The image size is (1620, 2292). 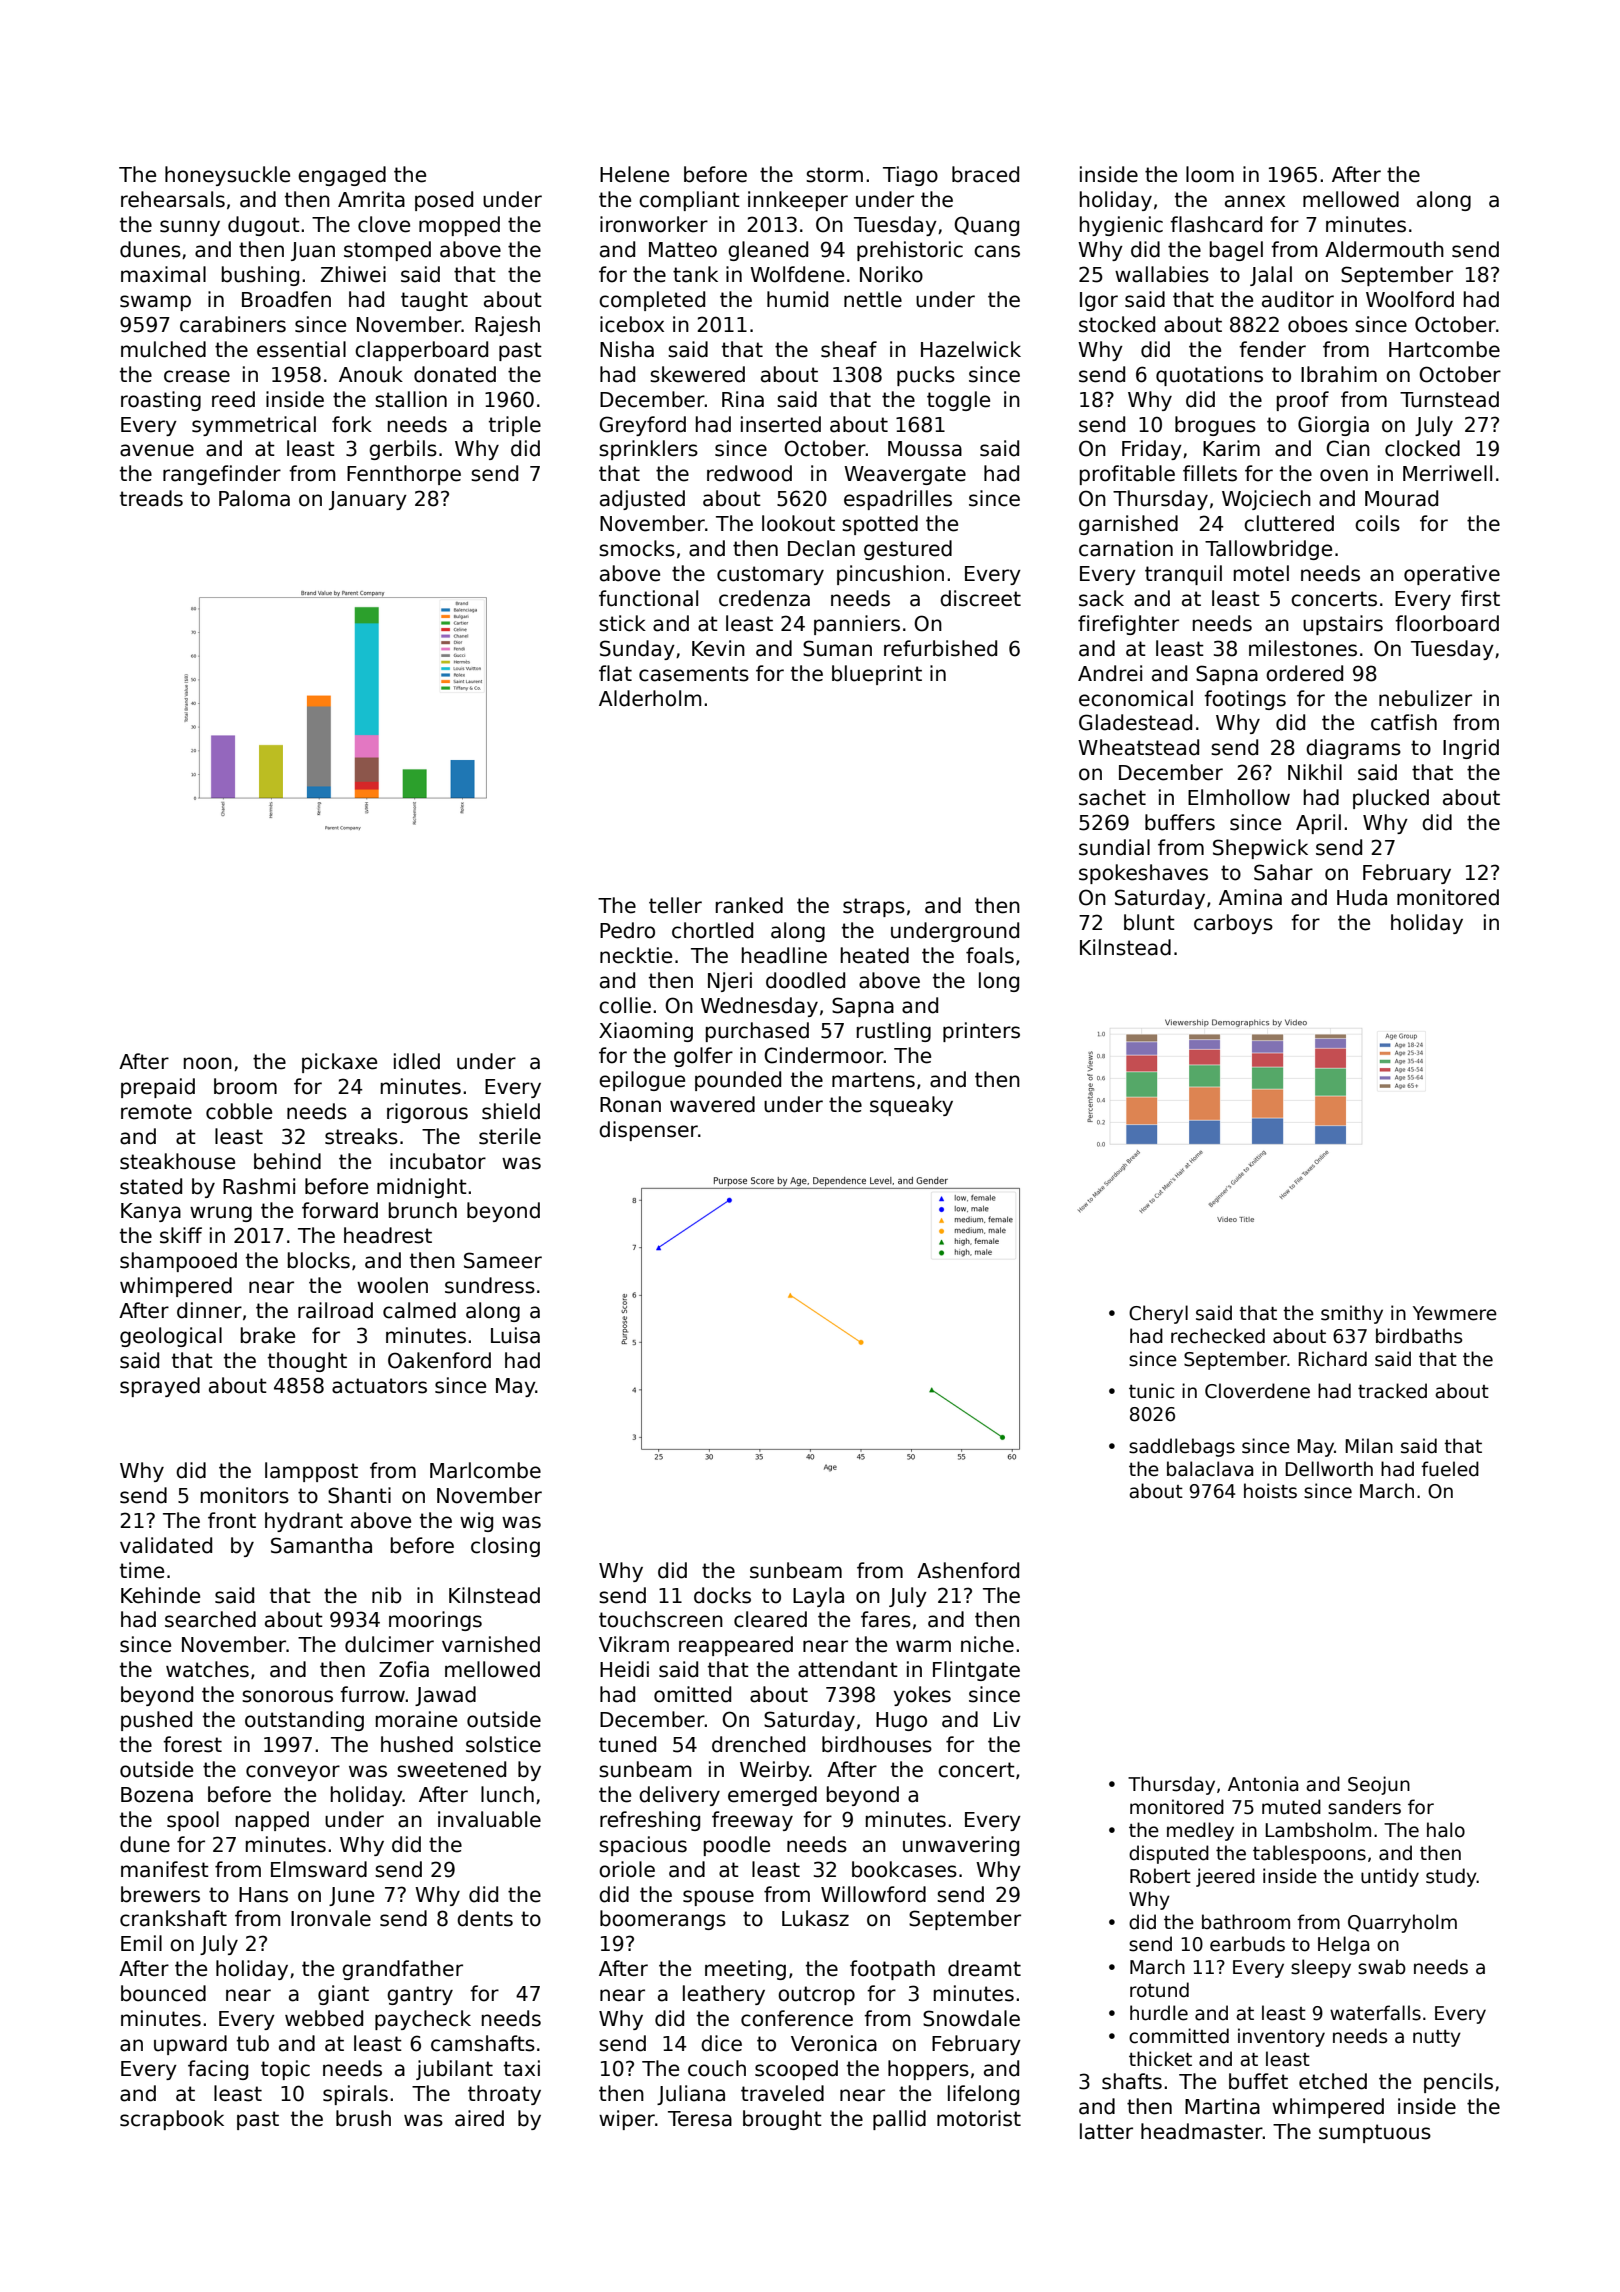 I want to click on wavered, so click(x=712, y=1104).
